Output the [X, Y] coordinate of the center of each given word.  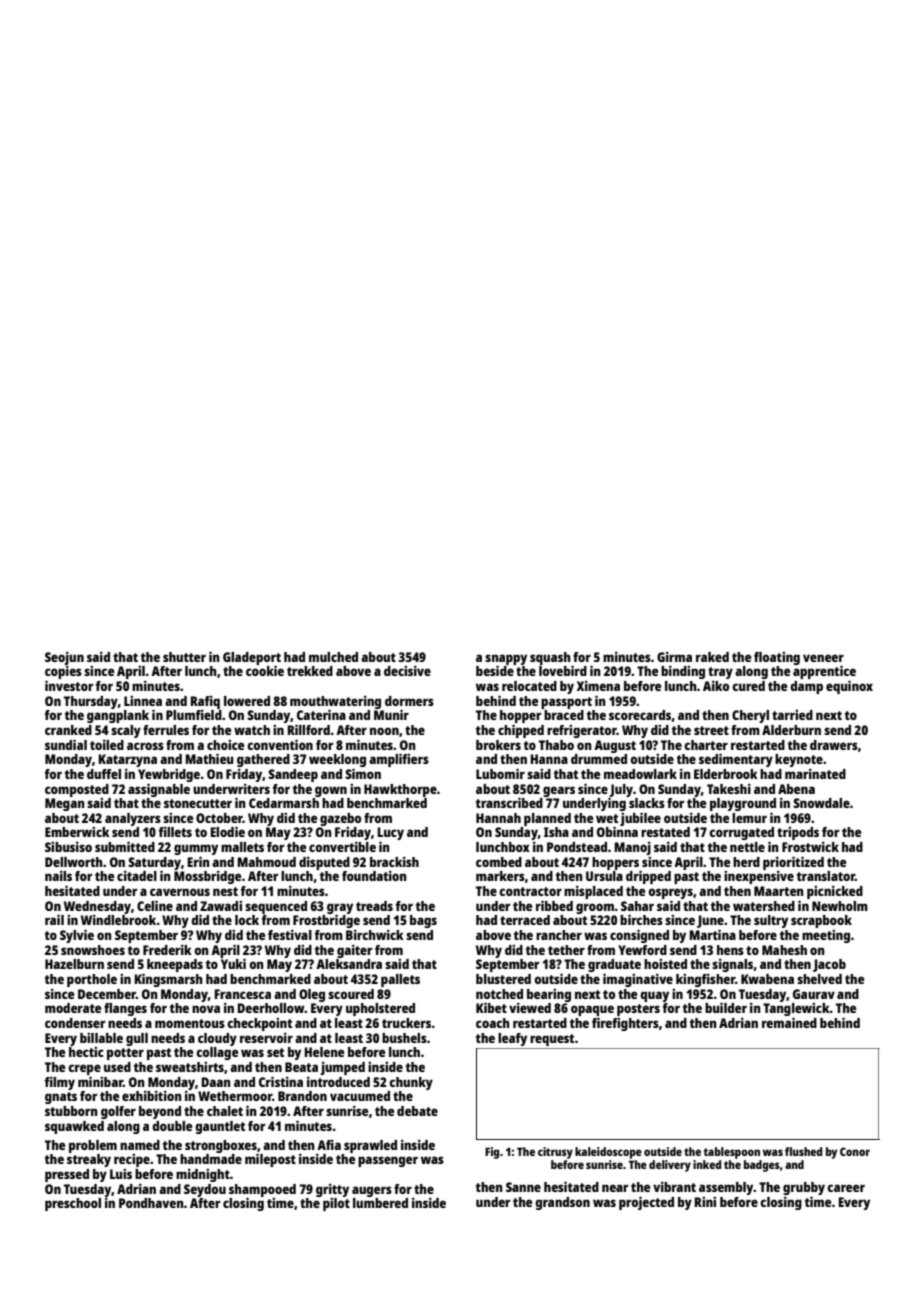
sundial [66, 744]
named [140, 1145]
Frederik [167, 949]
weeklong [337, 760]
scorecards [640, 715]
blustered [503, 979]
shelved [819, 979]
